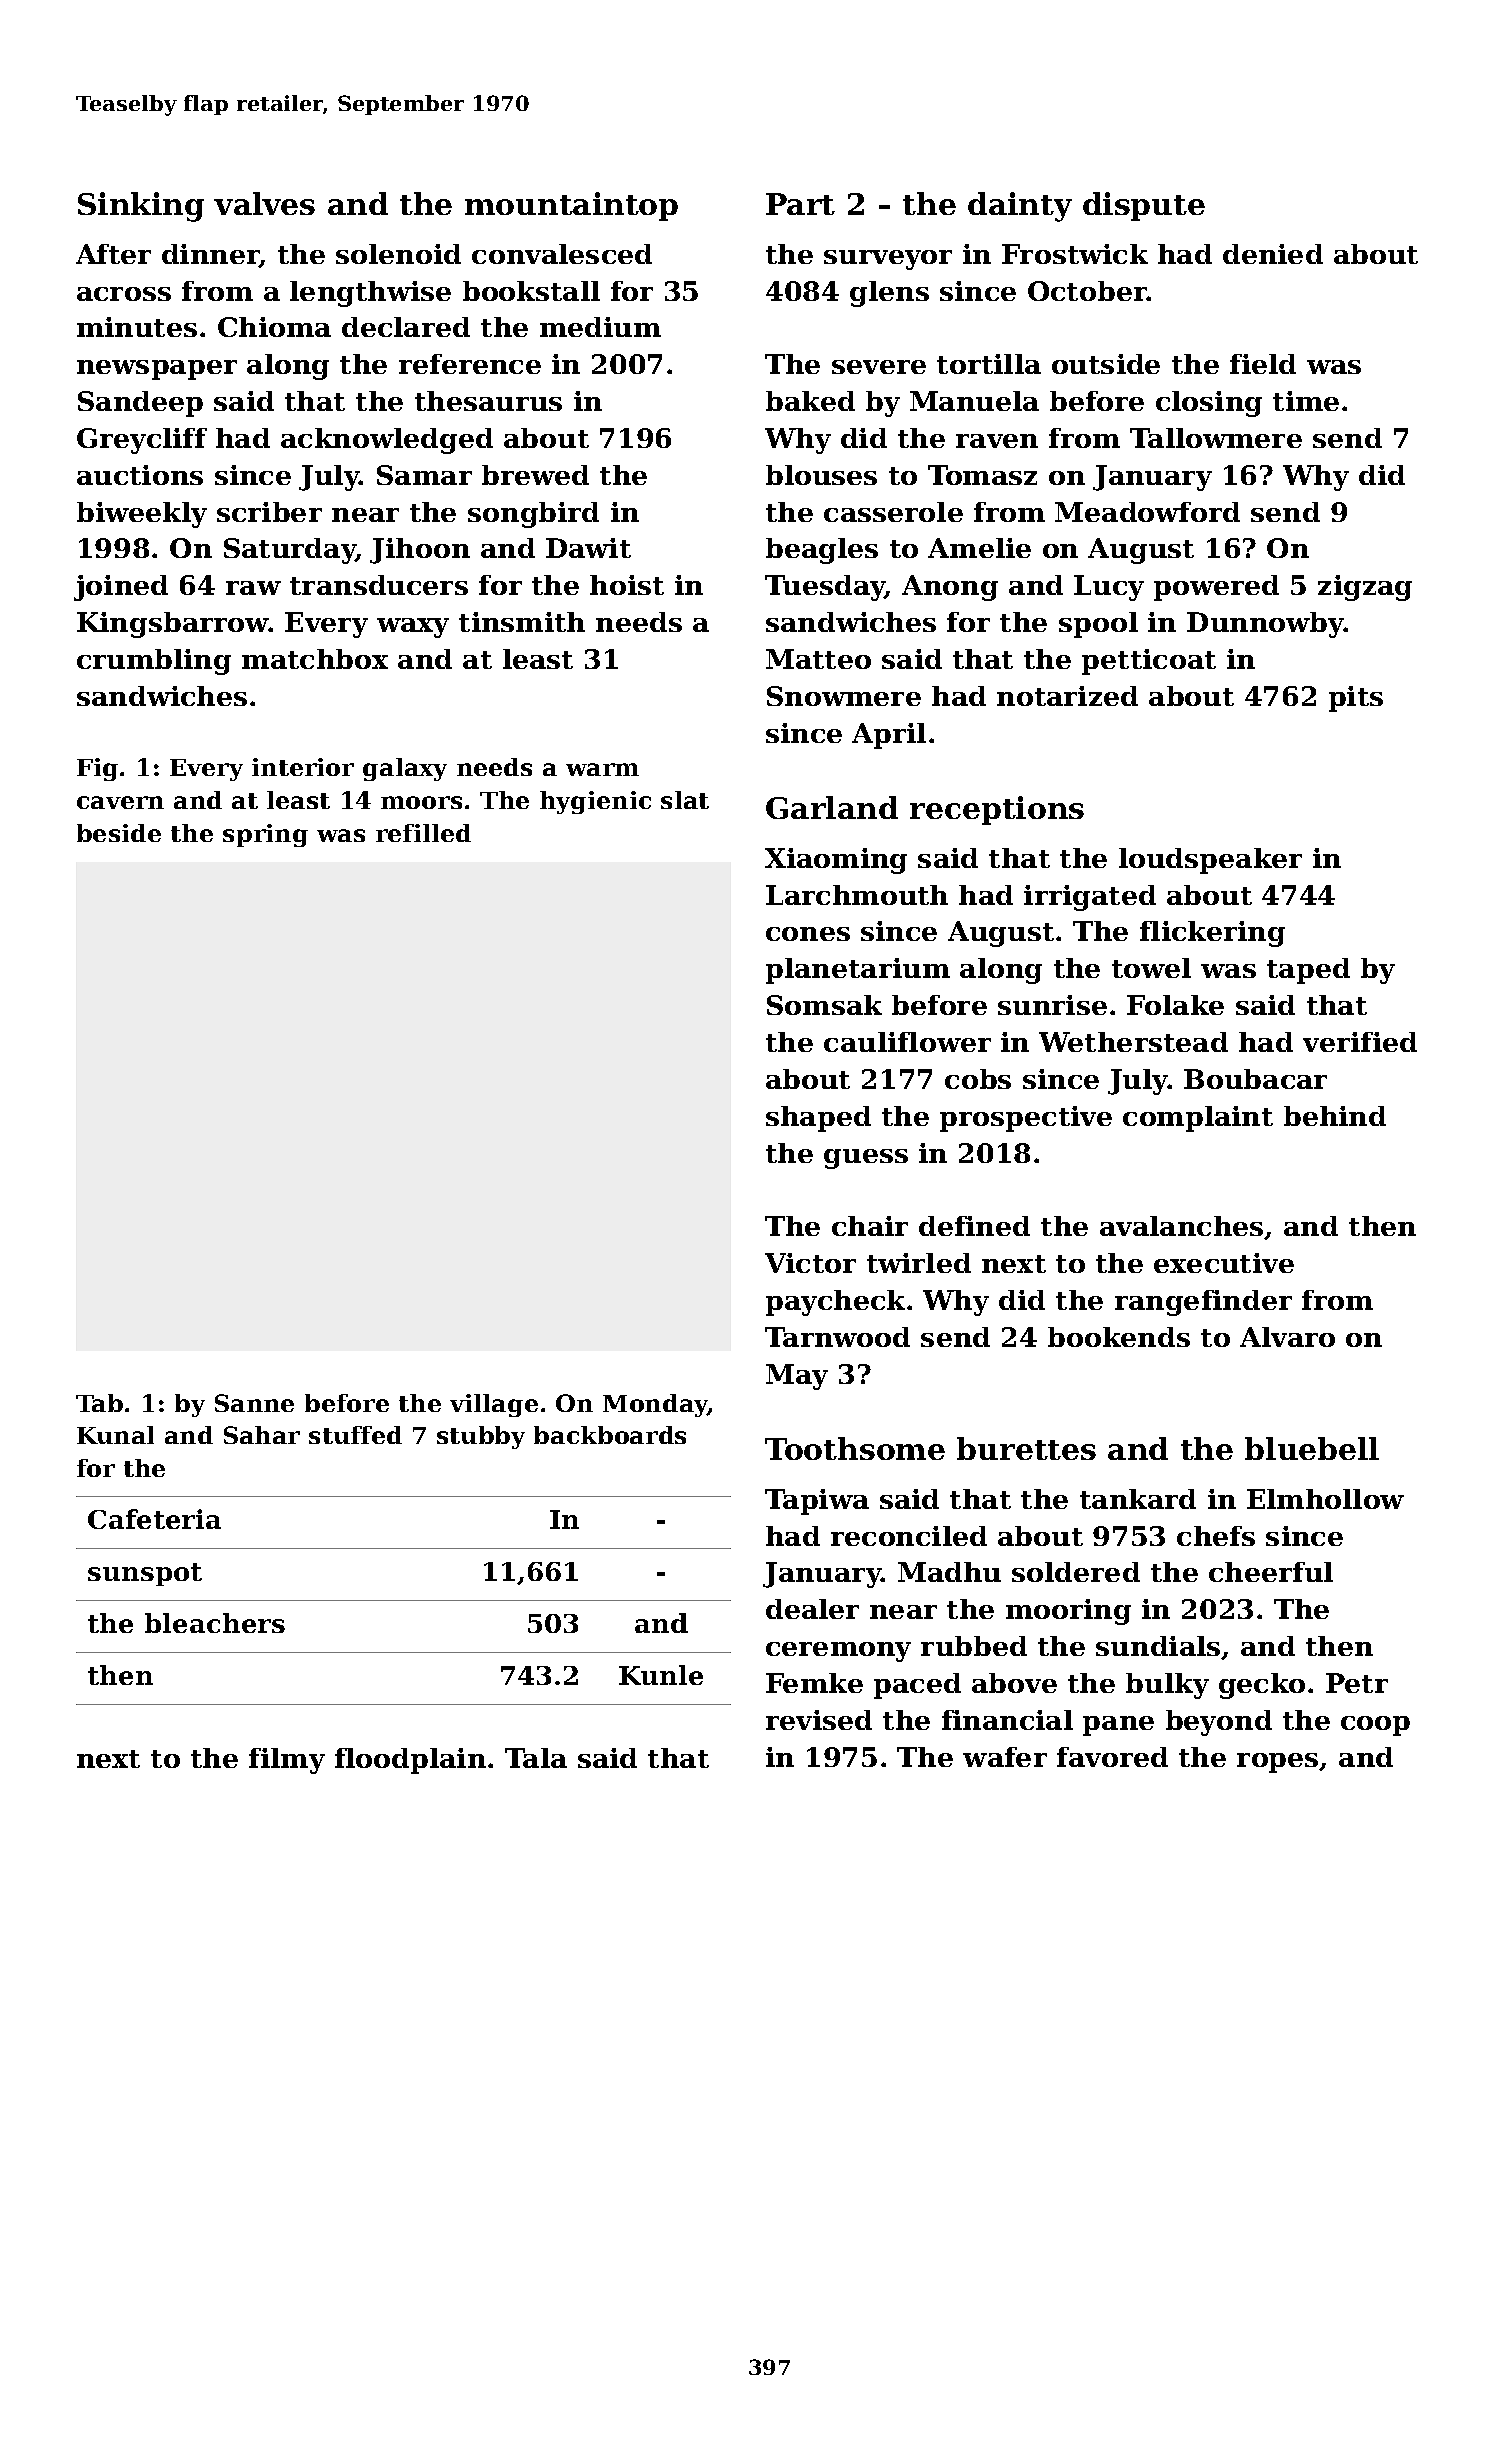 This page has height=2464, width=1496. What do you see at coordinates (536, 1758) in the page?
I see `Tala` at bounding box center [536, 1758].
